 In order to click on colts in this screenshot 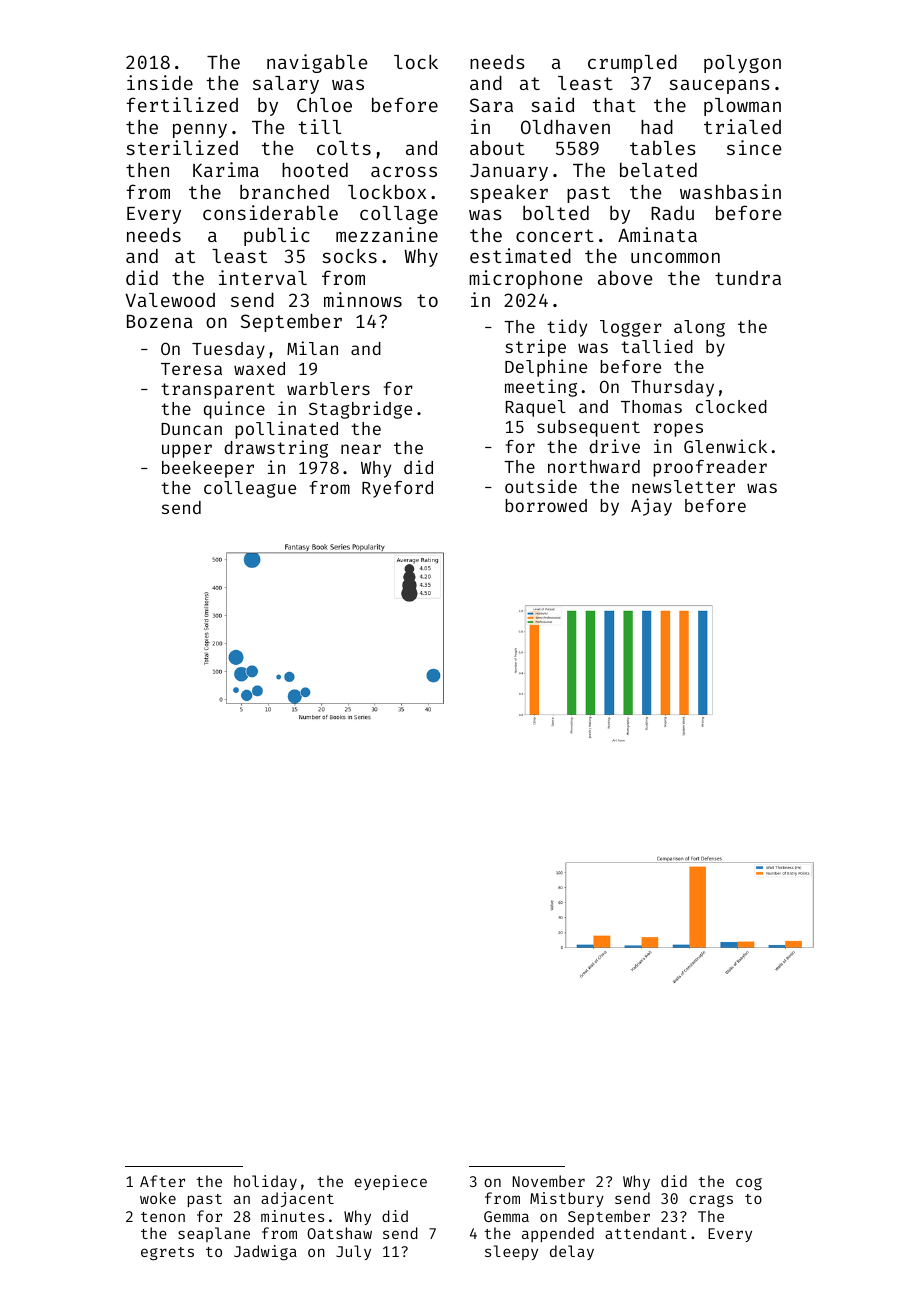, I will do `click(344, 148)`.
